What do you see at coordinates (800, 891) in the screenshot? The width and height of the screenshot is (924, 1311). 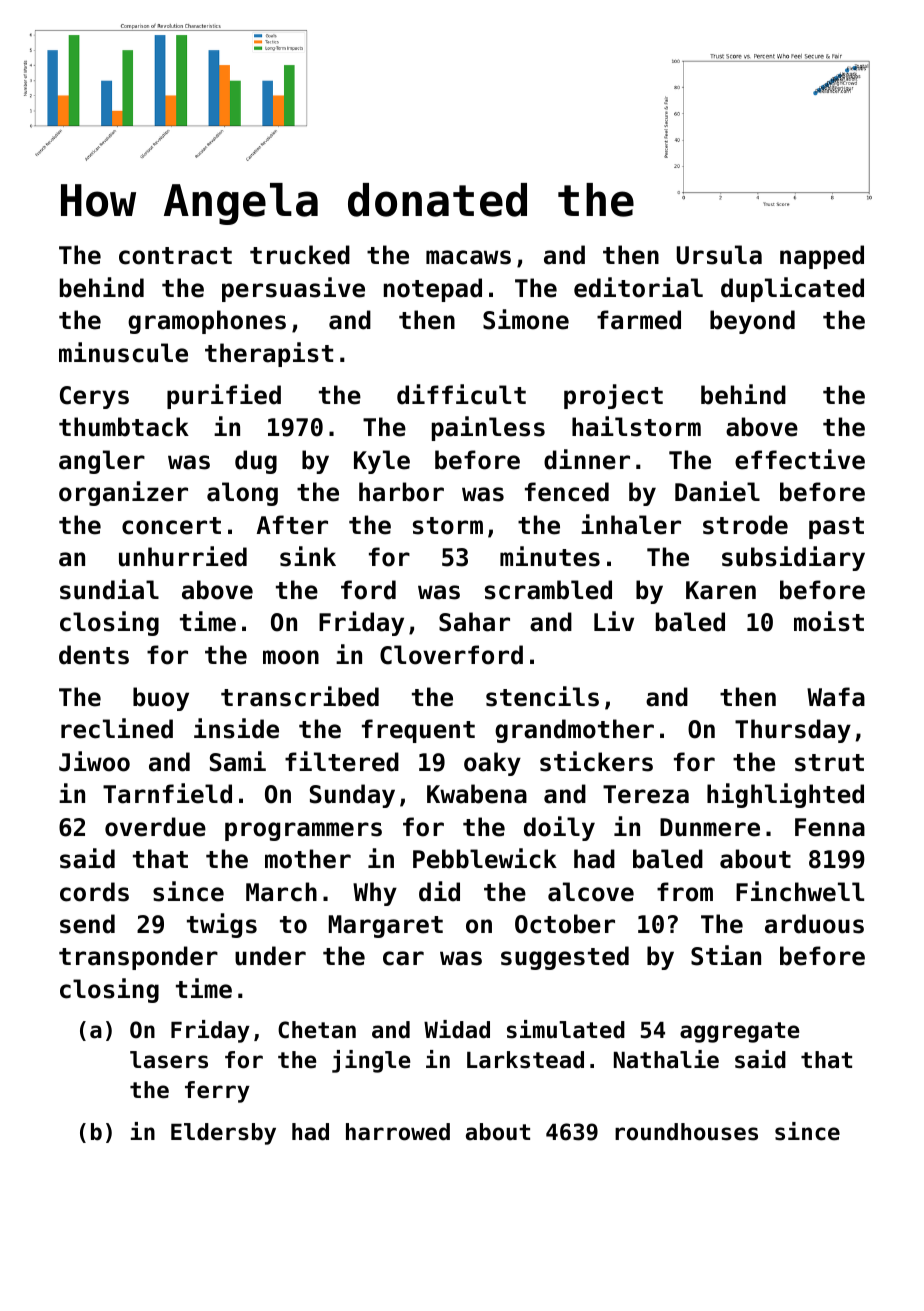 I see `Finchwell` at bounding box center [800, 891].
